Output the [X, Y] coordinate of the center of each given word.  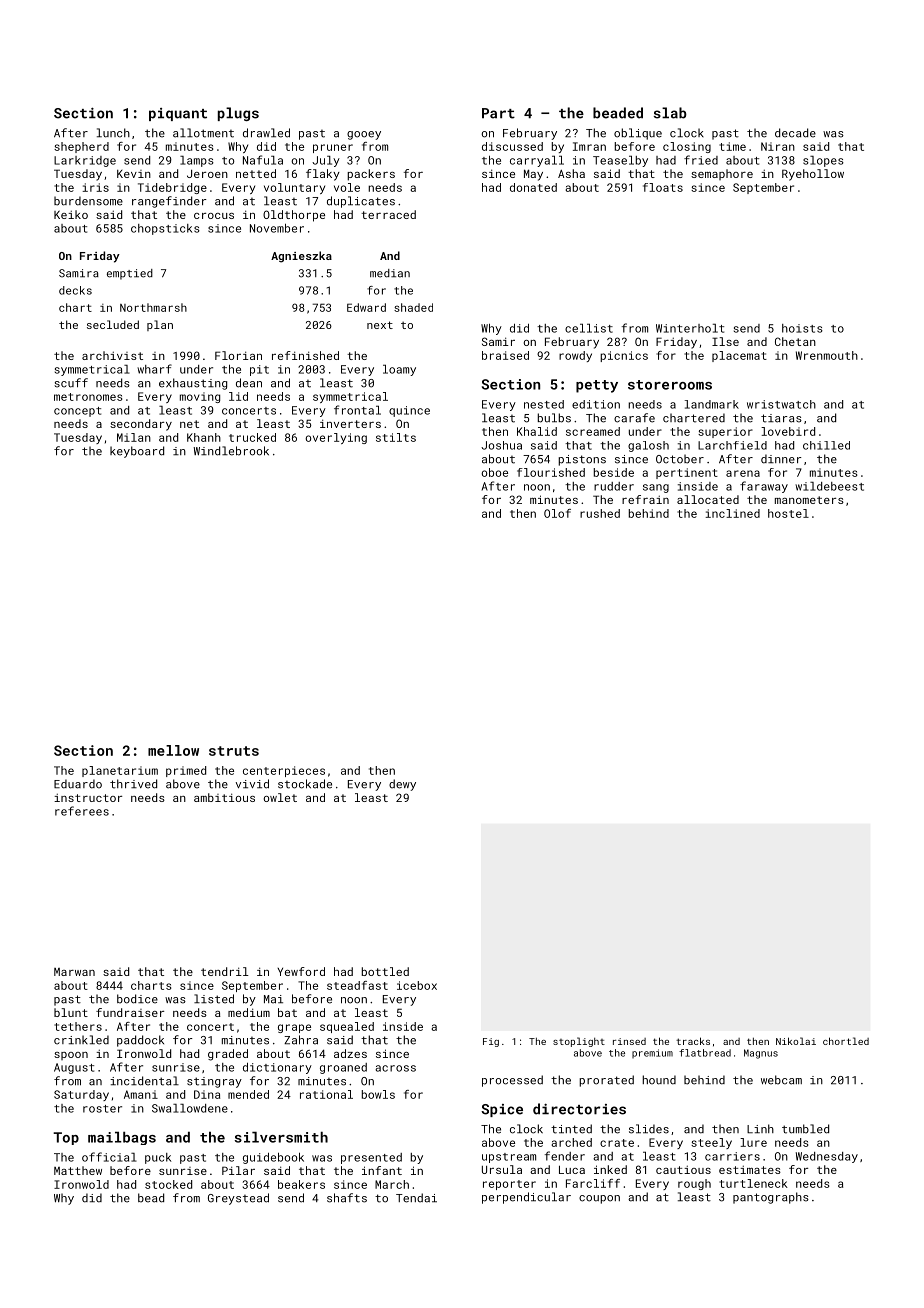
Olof [557, 513]
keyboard [137, 452]
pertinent [687, 473]
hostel [788, 513]
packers [371, 175]
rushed [600, 513]
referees [82, 811]
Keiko [71, 214]
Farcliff [593, 1183]
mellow [173, 750]
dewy [402, 785]
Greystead [238, 1199]
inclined [732, 513]
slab [670, 113]
